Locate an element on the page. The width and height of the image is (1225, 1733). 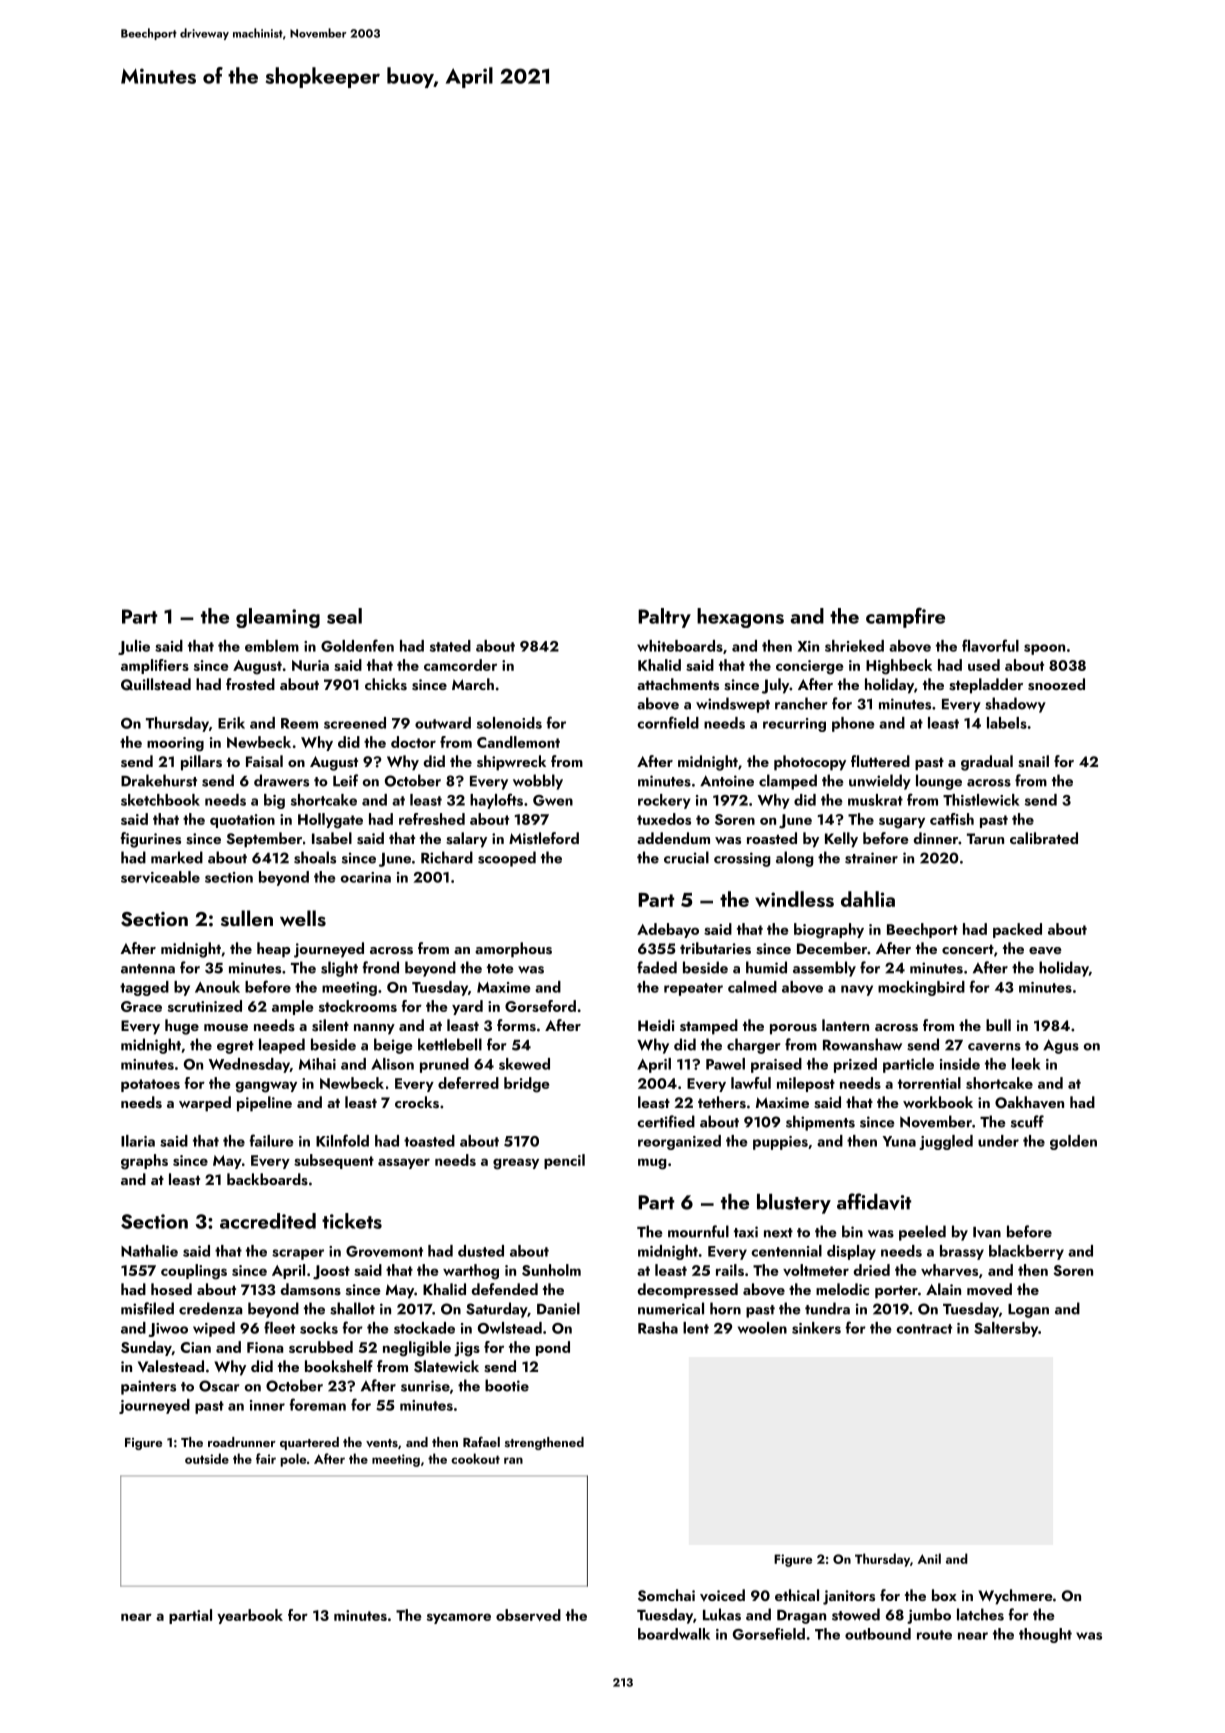
thought is located at coordinates (1045, 1635).
